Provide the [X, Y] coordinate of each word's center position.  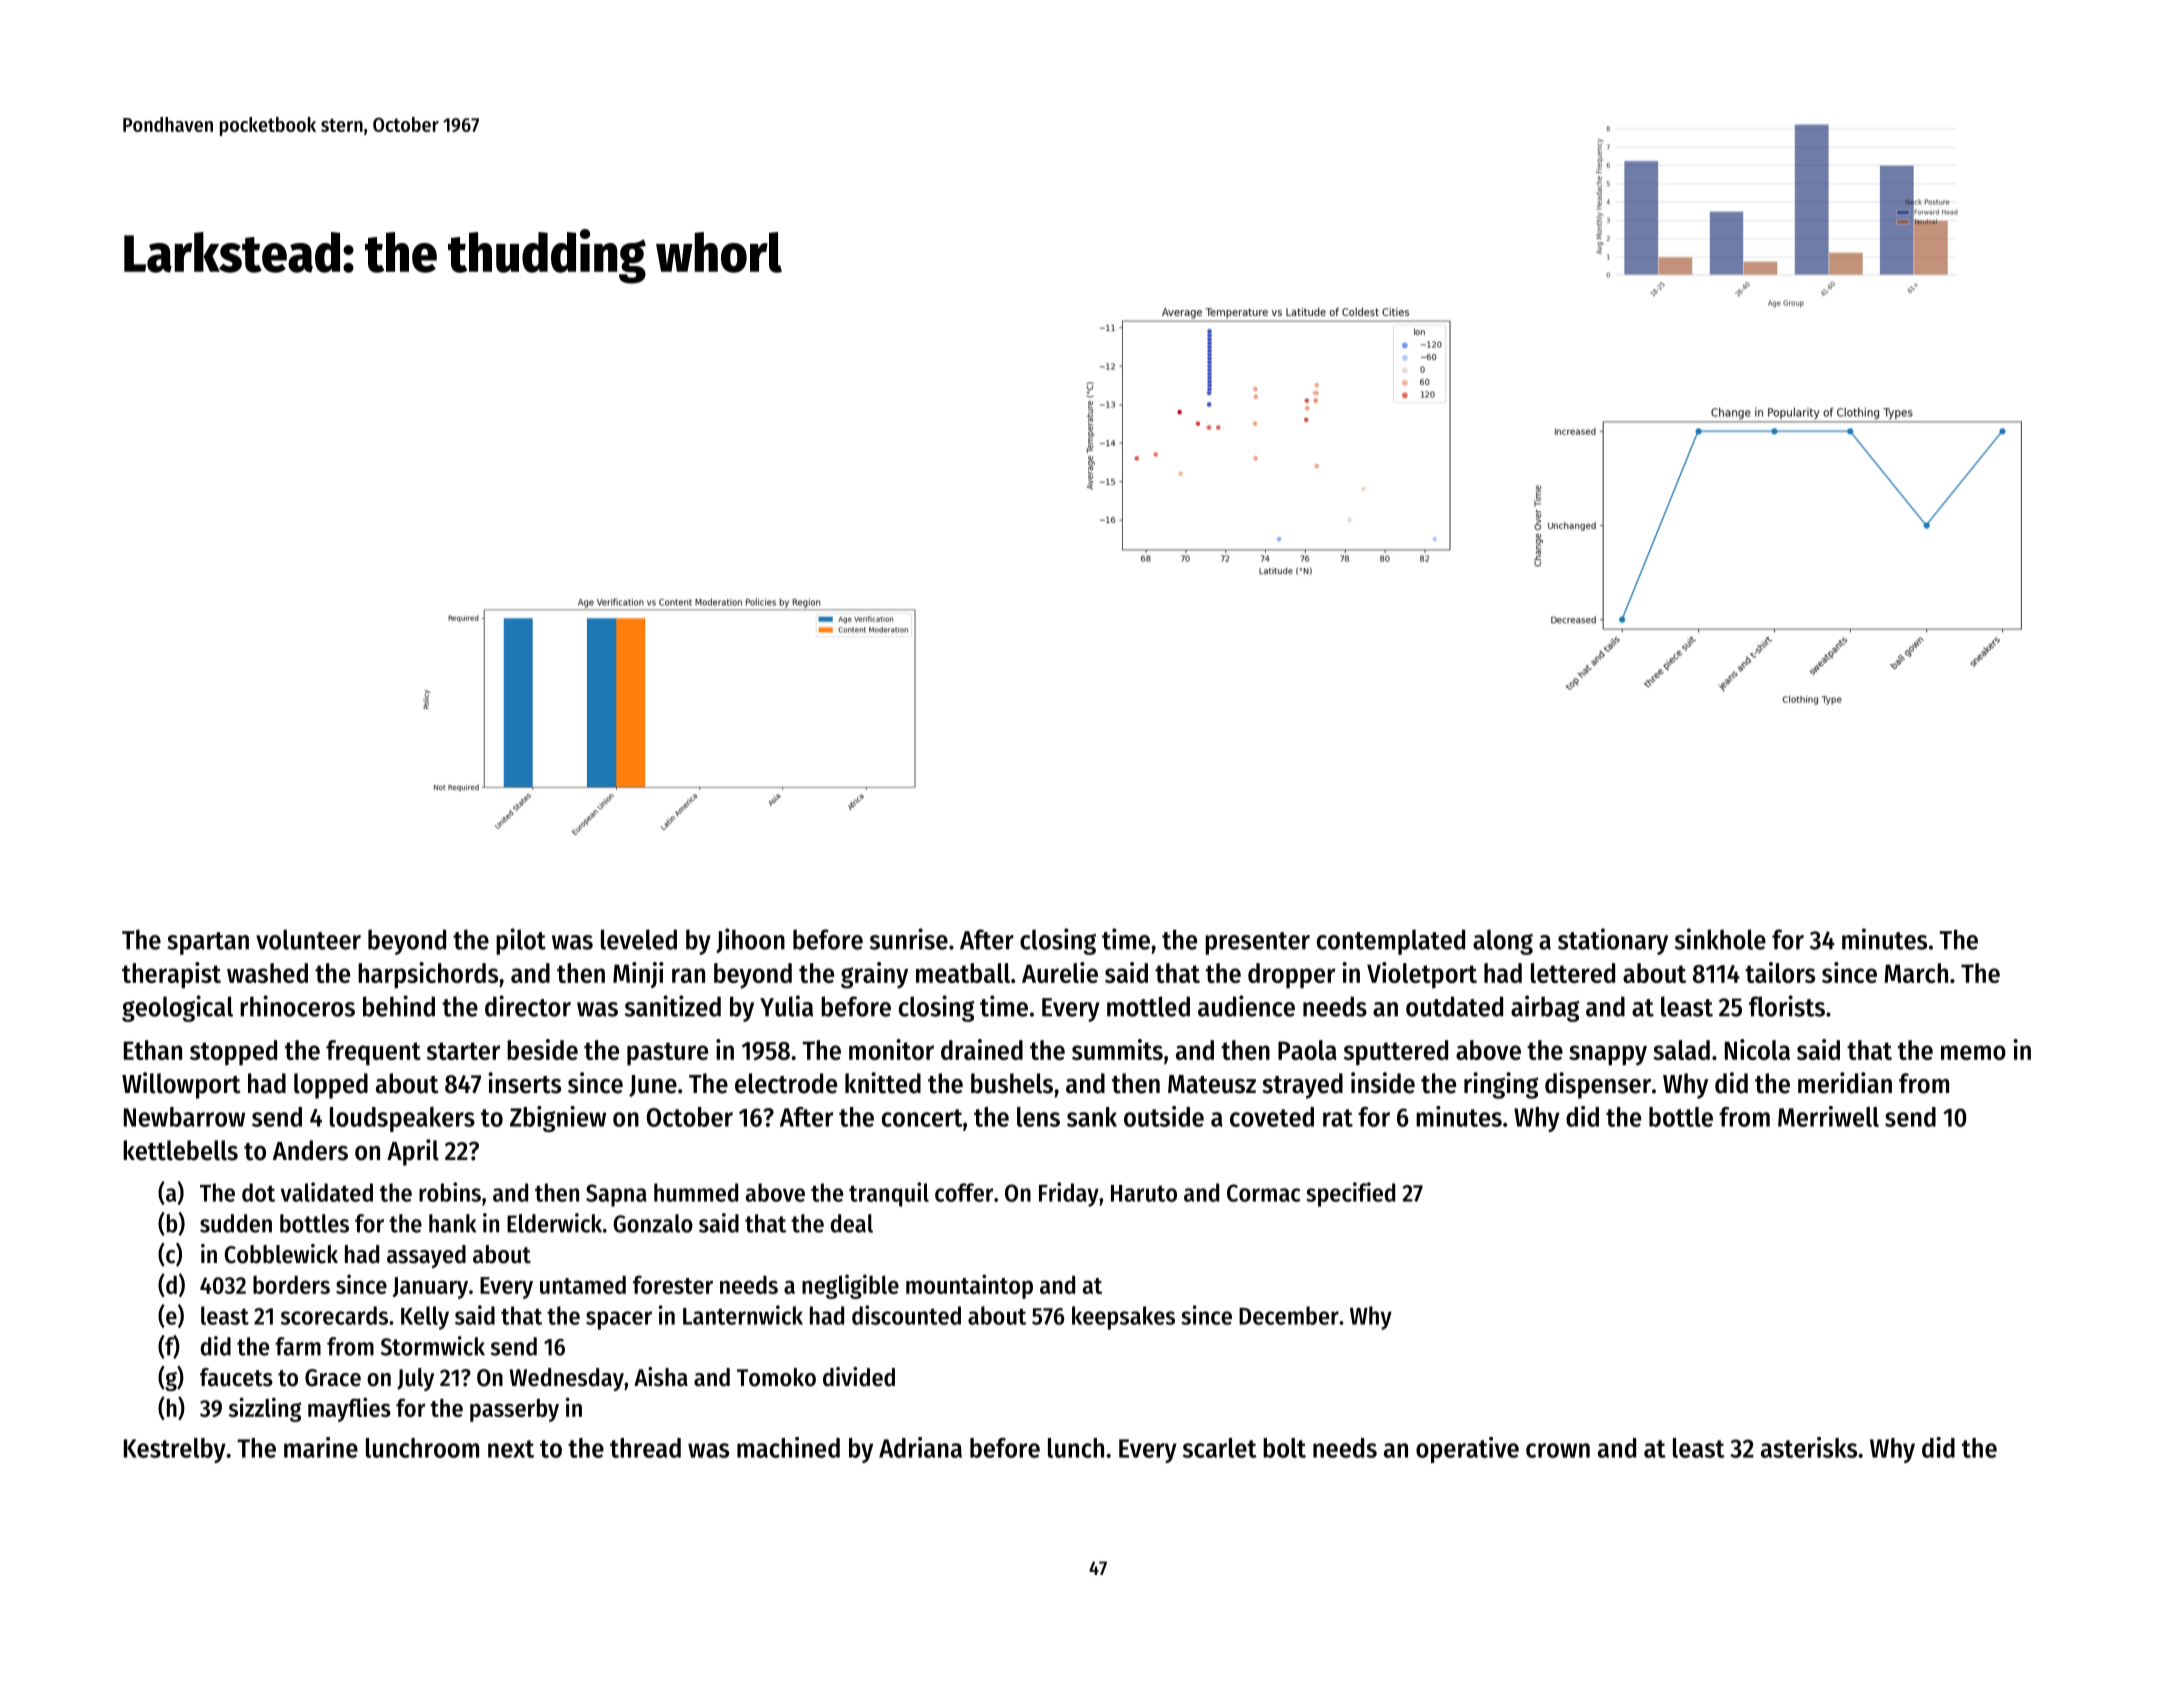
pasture [667, 1054]
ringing [1501, 1085]
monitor [891, 1049]
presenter [1257, 943]
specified [1350, 1194]
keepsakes [1123, 1318]
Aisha [661, 1377]
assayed [426, 1256]
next [511, 1449]
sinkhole [1720, 939]
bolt [1284, 1448]
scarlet [1220, 1448]
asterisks [1809, 1447]
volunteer [308, 939]
